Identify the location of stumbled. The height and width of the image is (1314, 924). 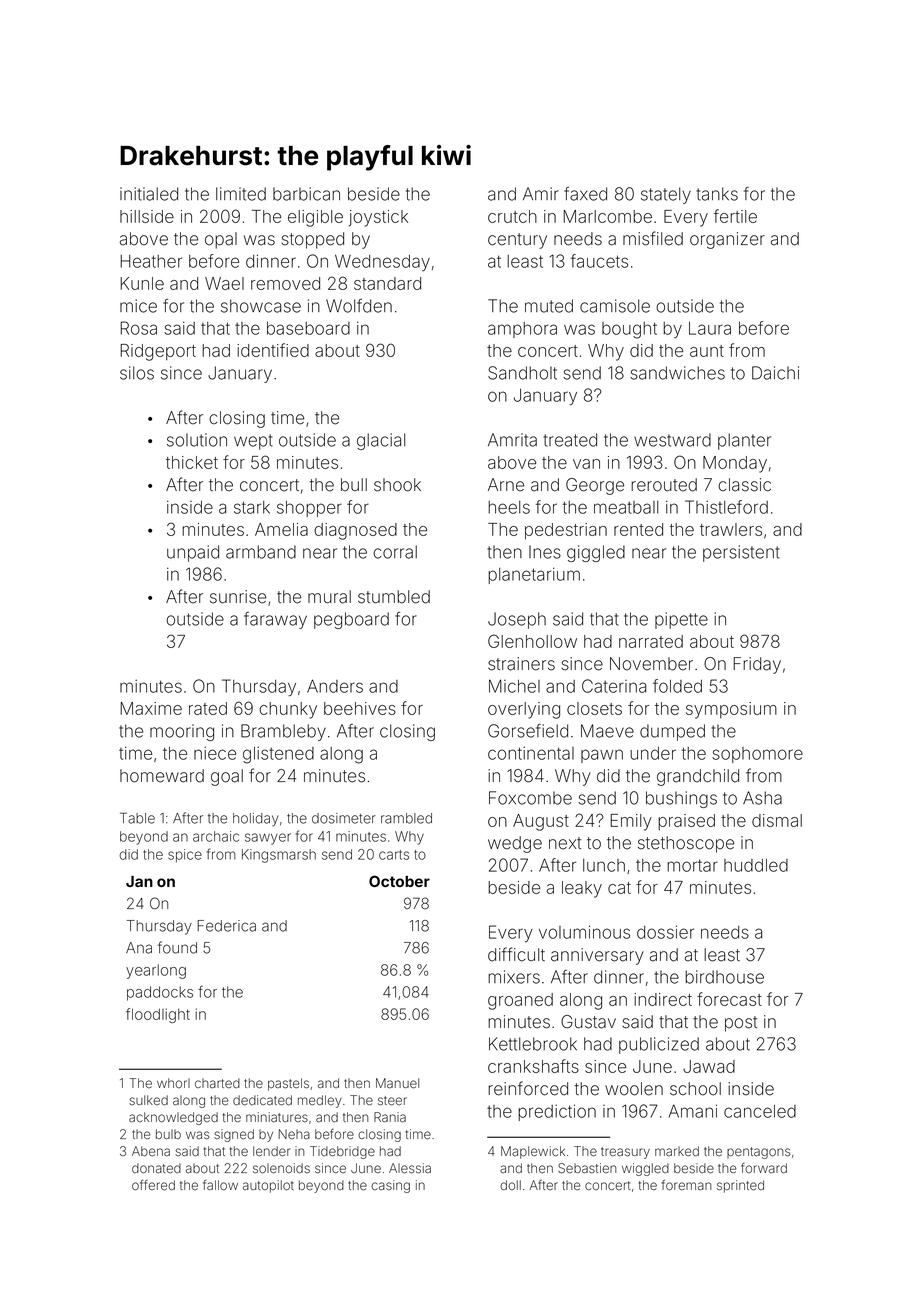
(394, 597).
